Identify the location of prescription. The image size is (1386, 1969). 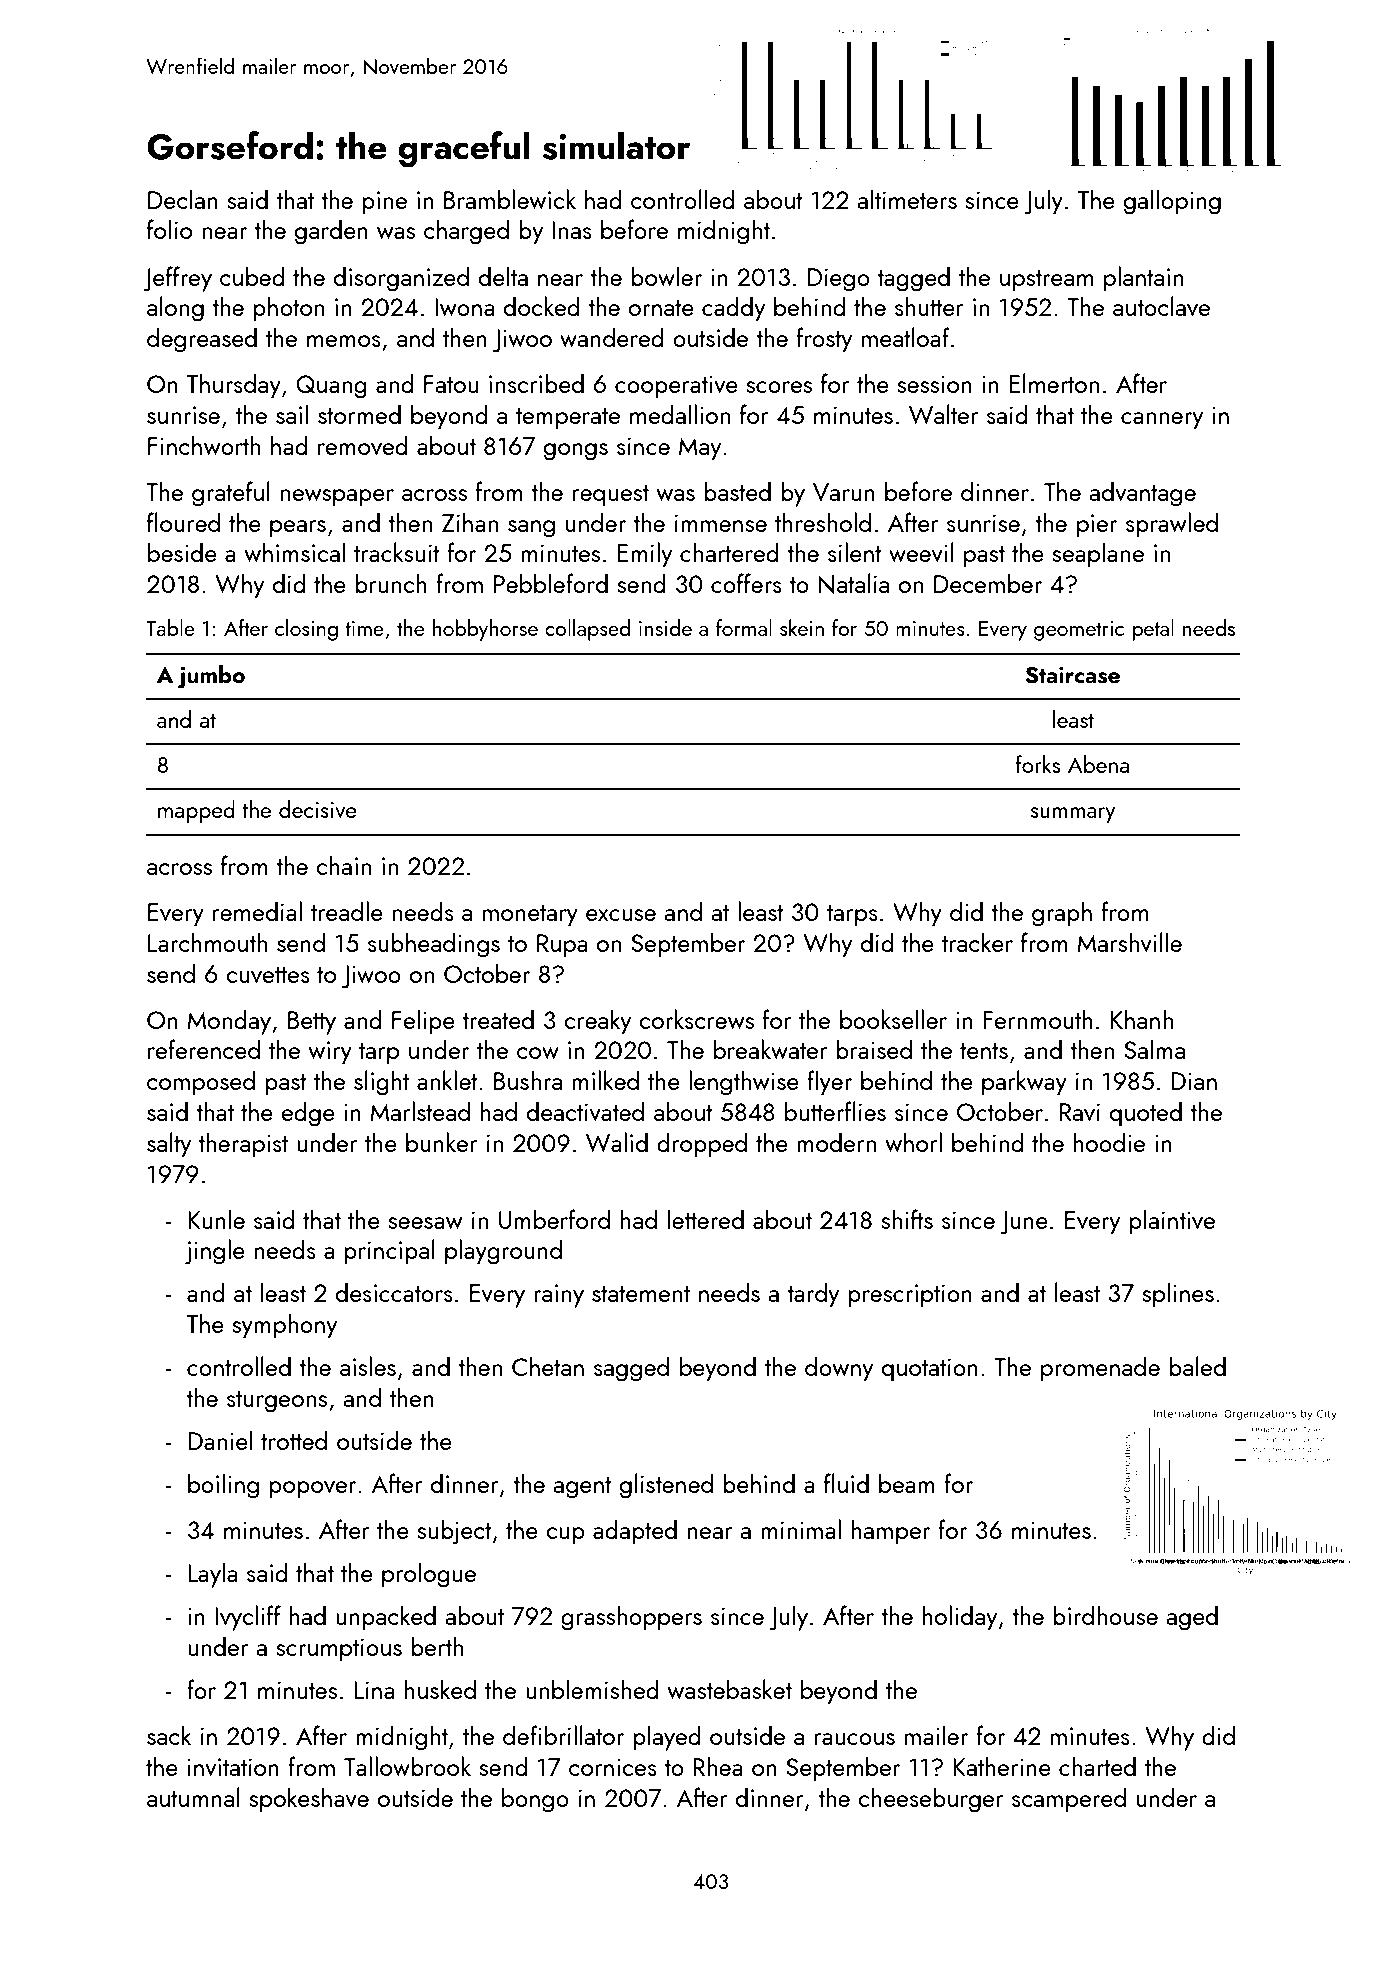
(910, 1296).
